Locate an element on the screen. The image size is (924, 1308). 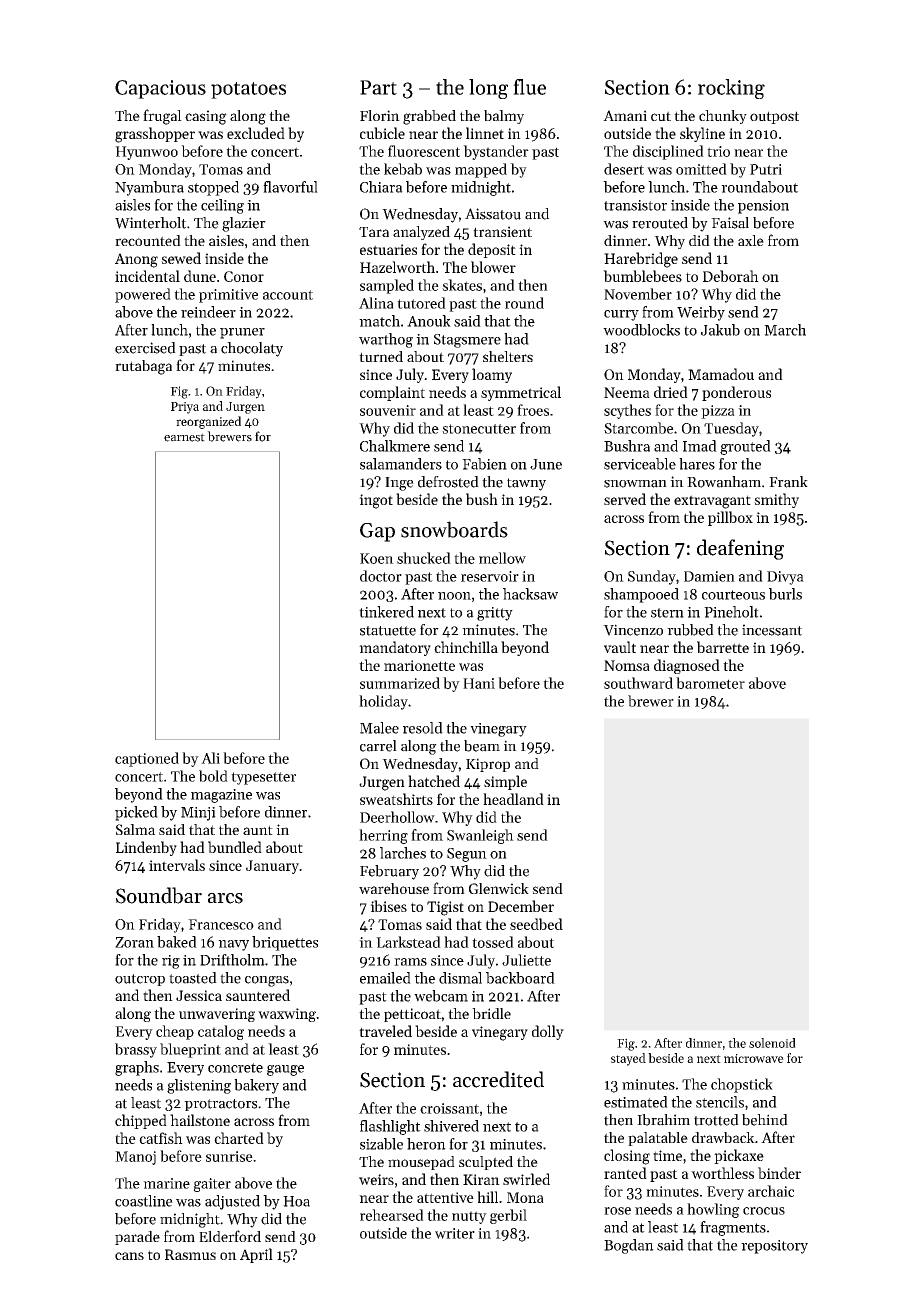
bumblebees is located at coordinates (642, 276).
